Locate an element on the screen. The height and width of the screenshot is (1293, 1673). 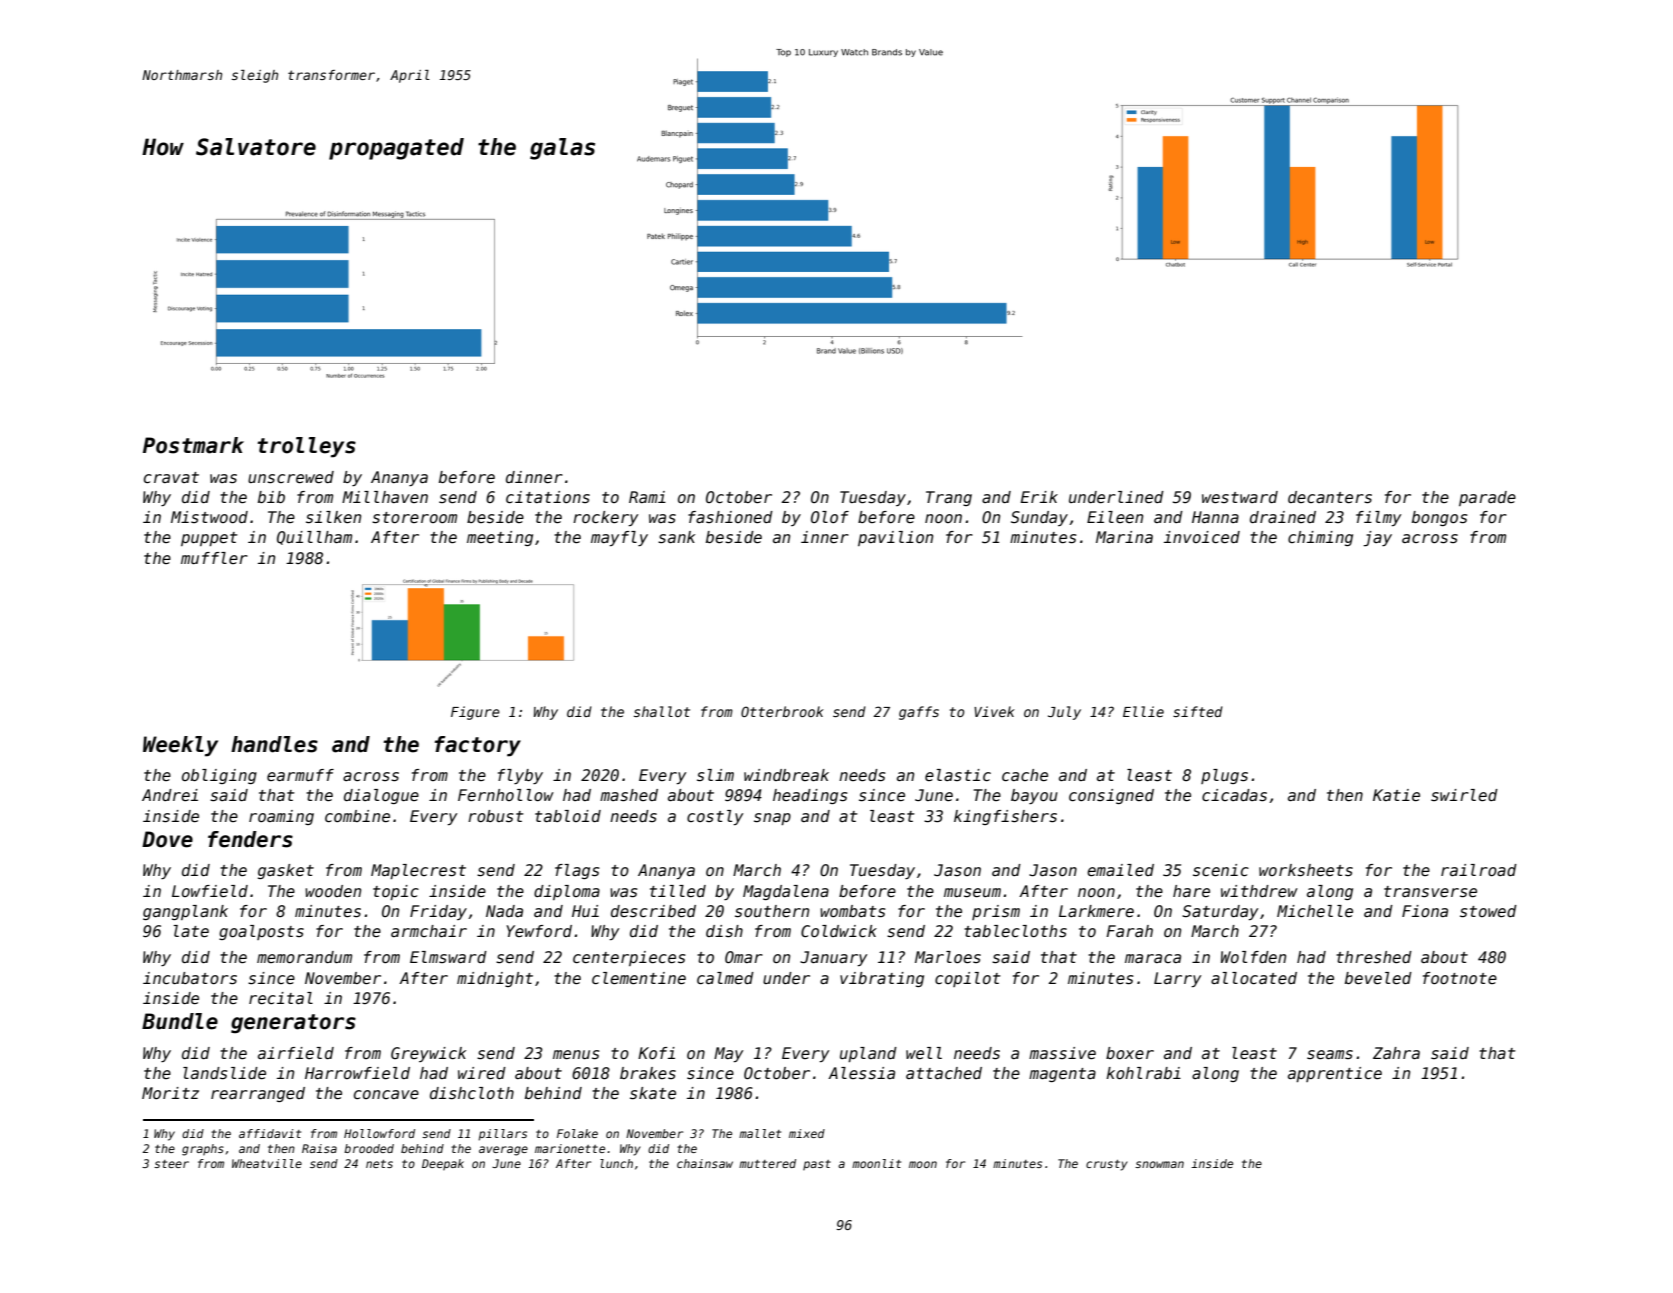
Weekly is located at coordinates (180, 746).
